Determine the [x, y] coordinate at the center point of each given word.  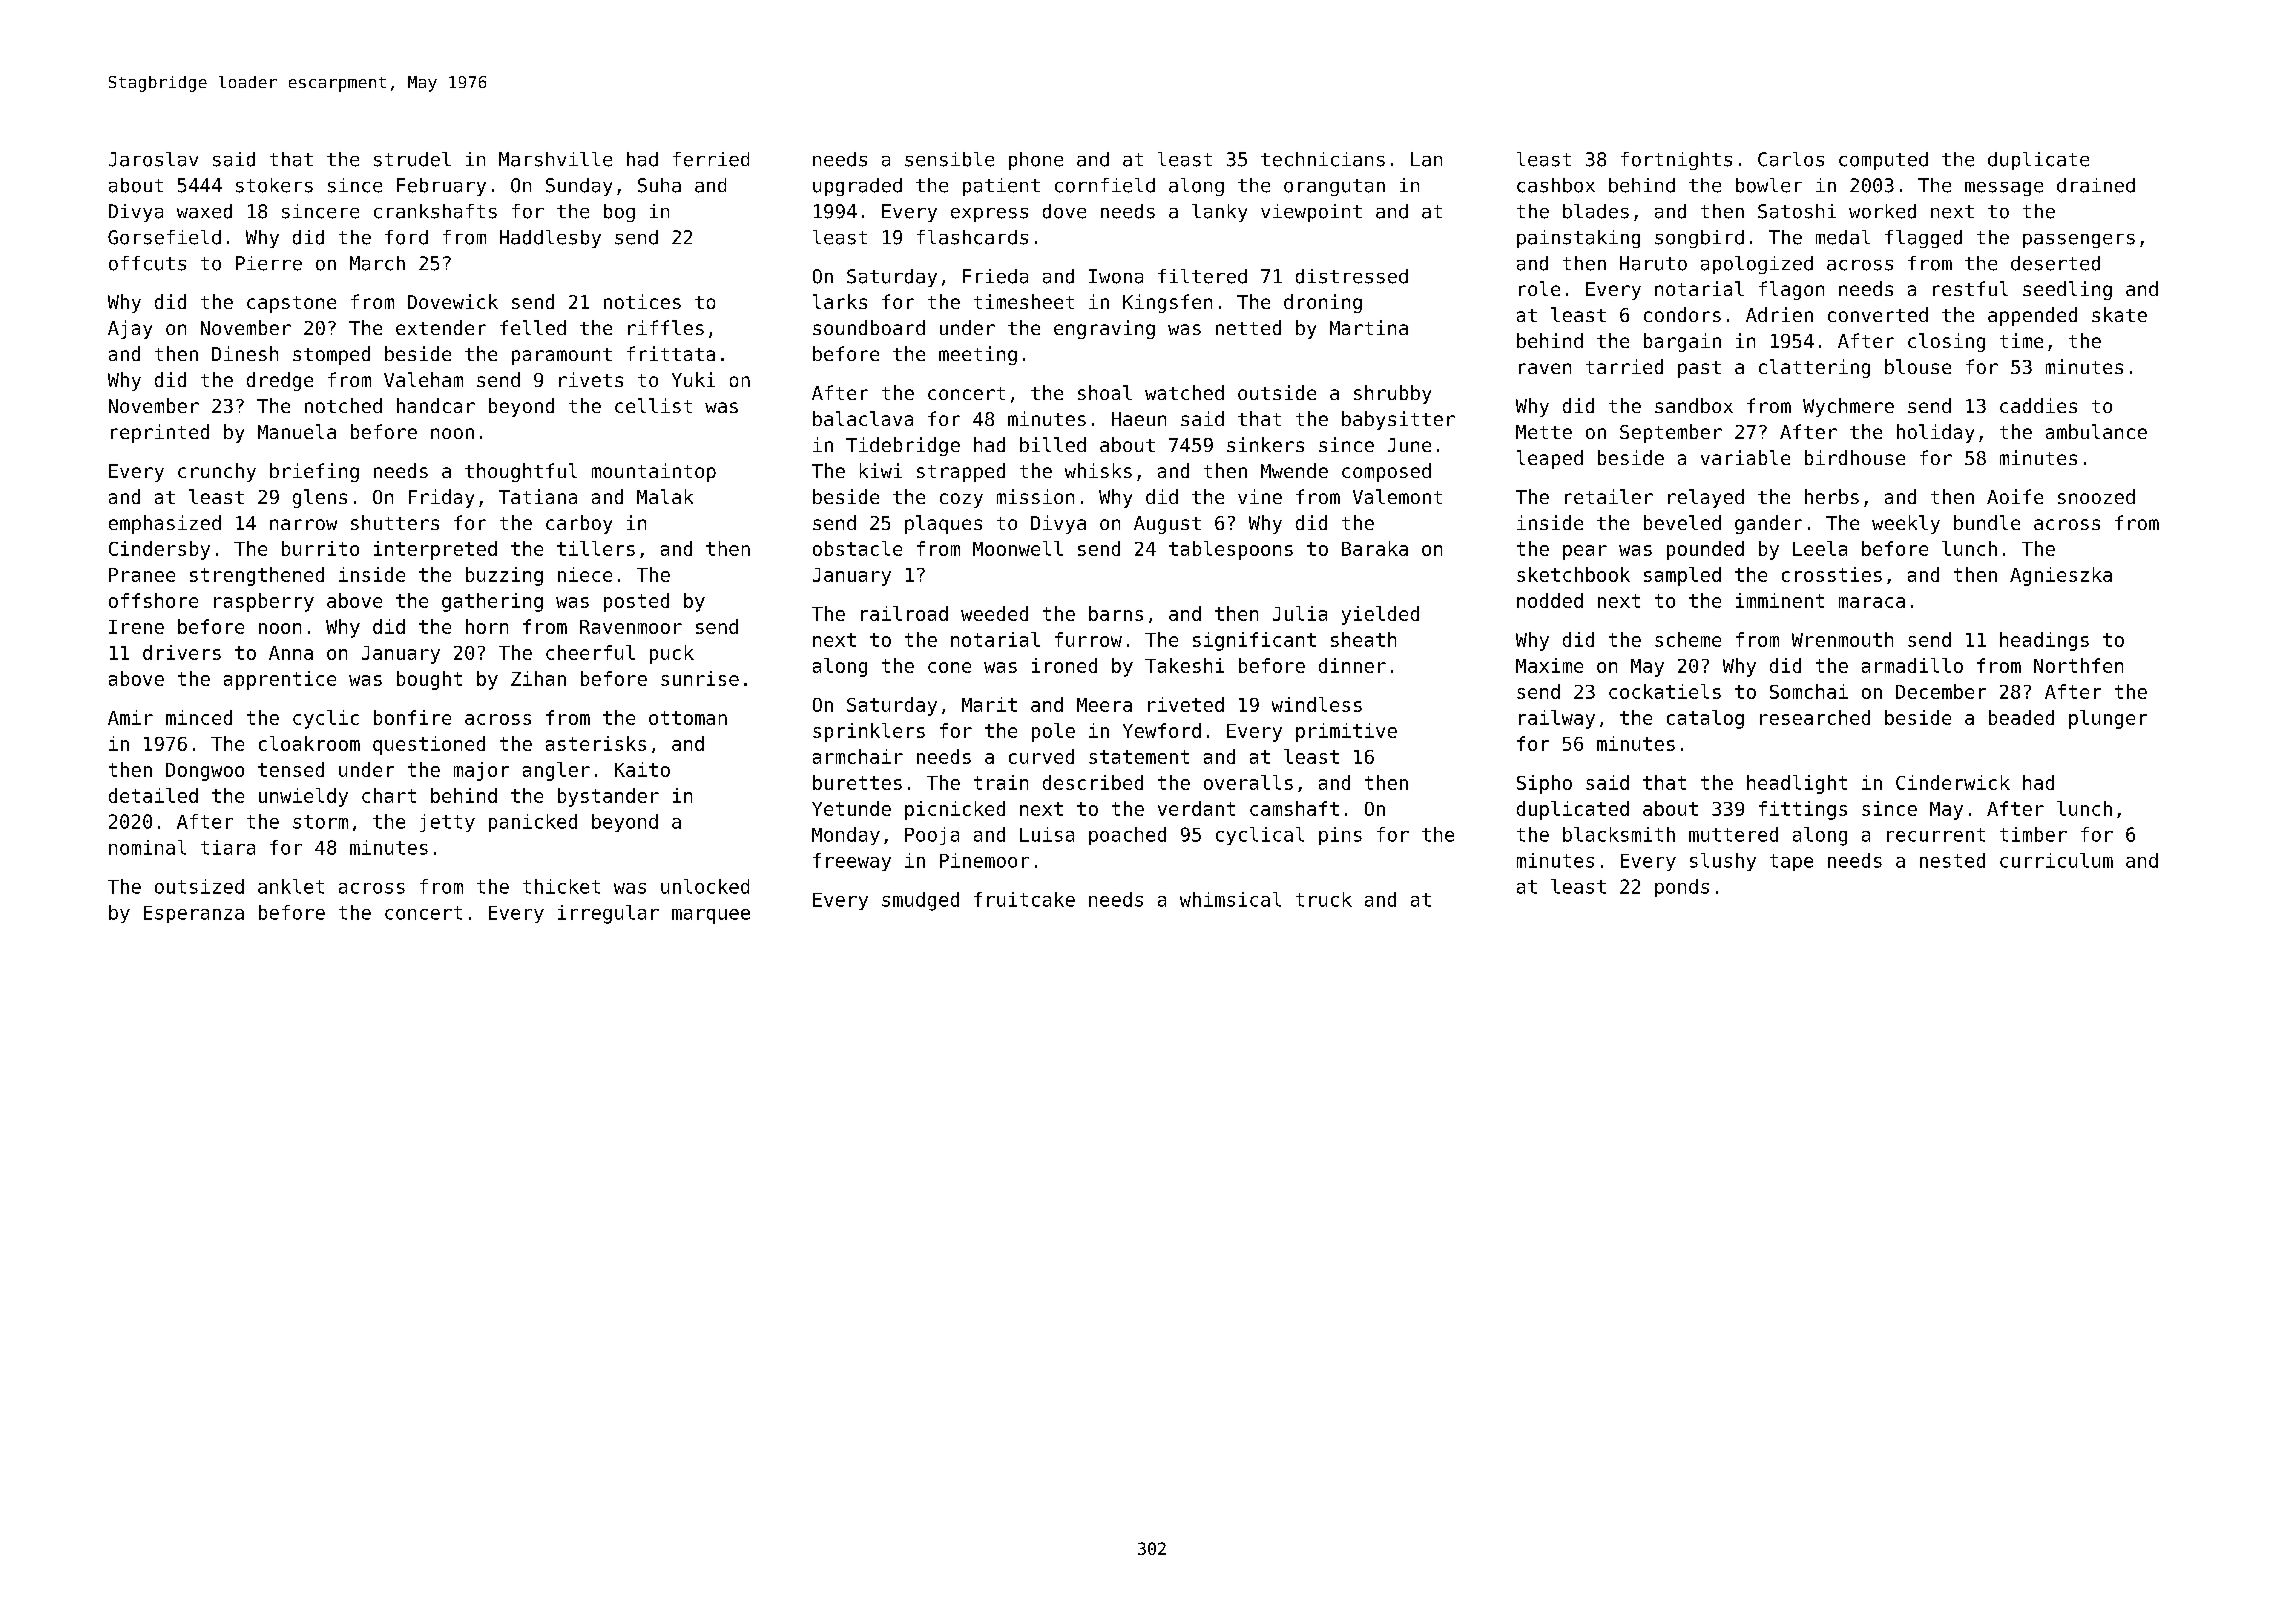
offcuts [147, 263]
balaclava [863, 418]
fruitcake [1024, 899]
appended [2032, 316]
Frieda [995, 276]
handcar [436, 405]
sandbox [1694, 405]
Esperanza [194, 914]
